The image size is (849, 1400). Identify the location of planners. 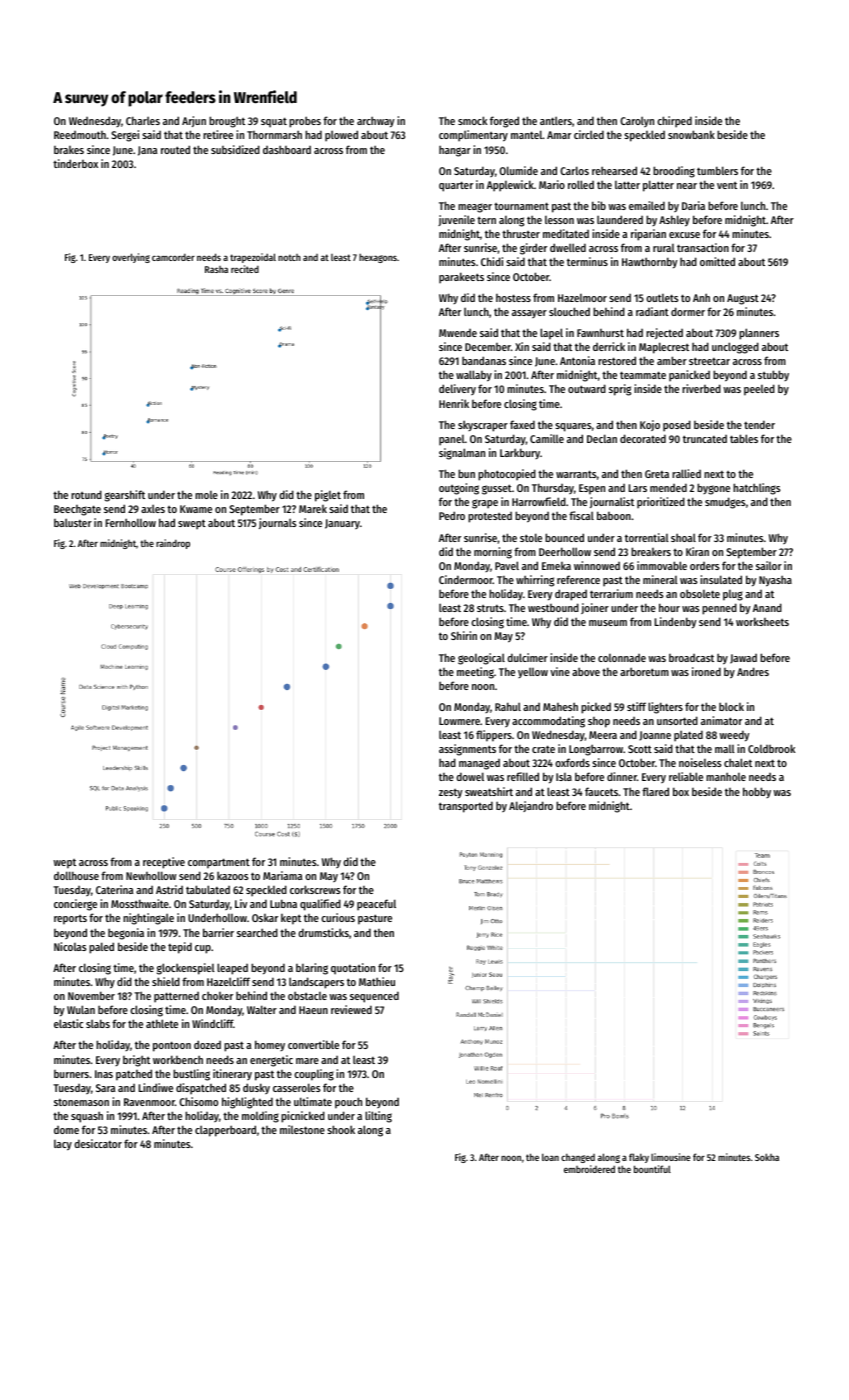
(759, 334).
